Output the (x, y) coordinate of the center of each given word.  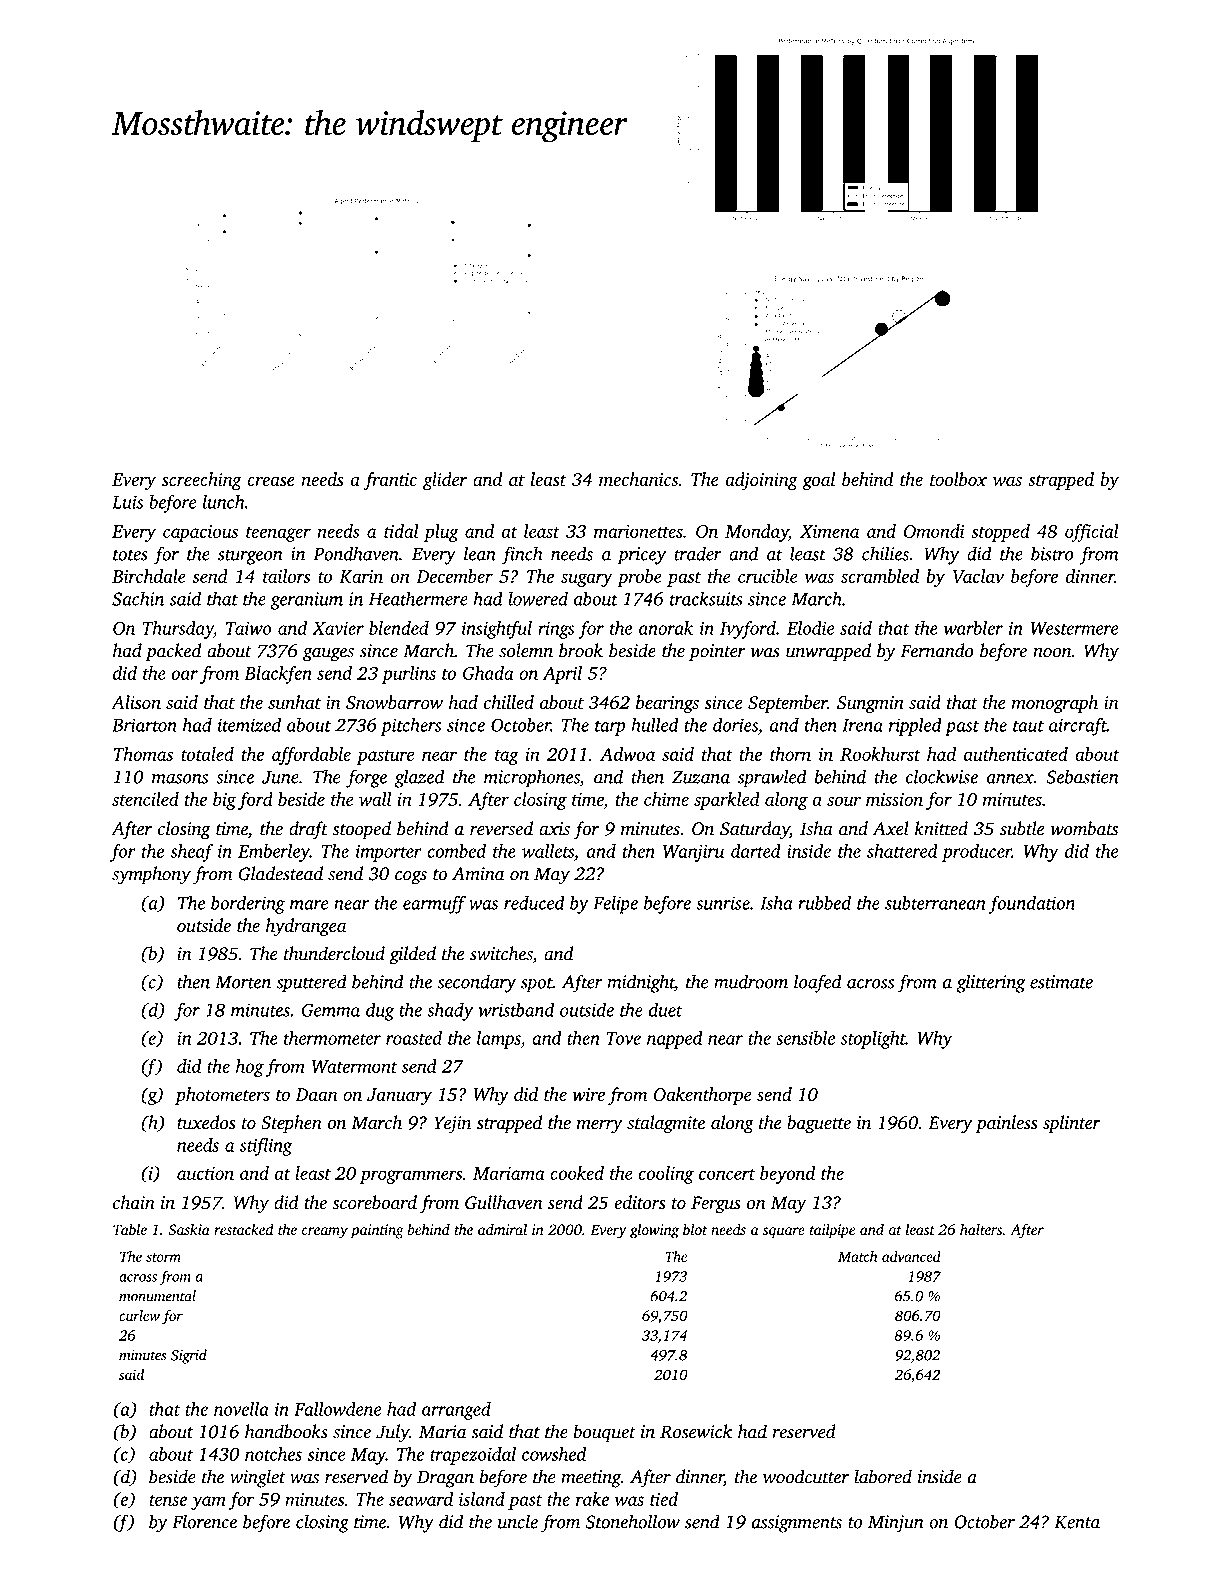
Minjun (896, 1524)
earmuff (434, 904)
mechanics (638, 479)
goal (818, 481)
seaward (421, 1499)
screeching (202, 481)
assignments (796, 1524)
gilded (412, 955)
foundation (1032, 904)
